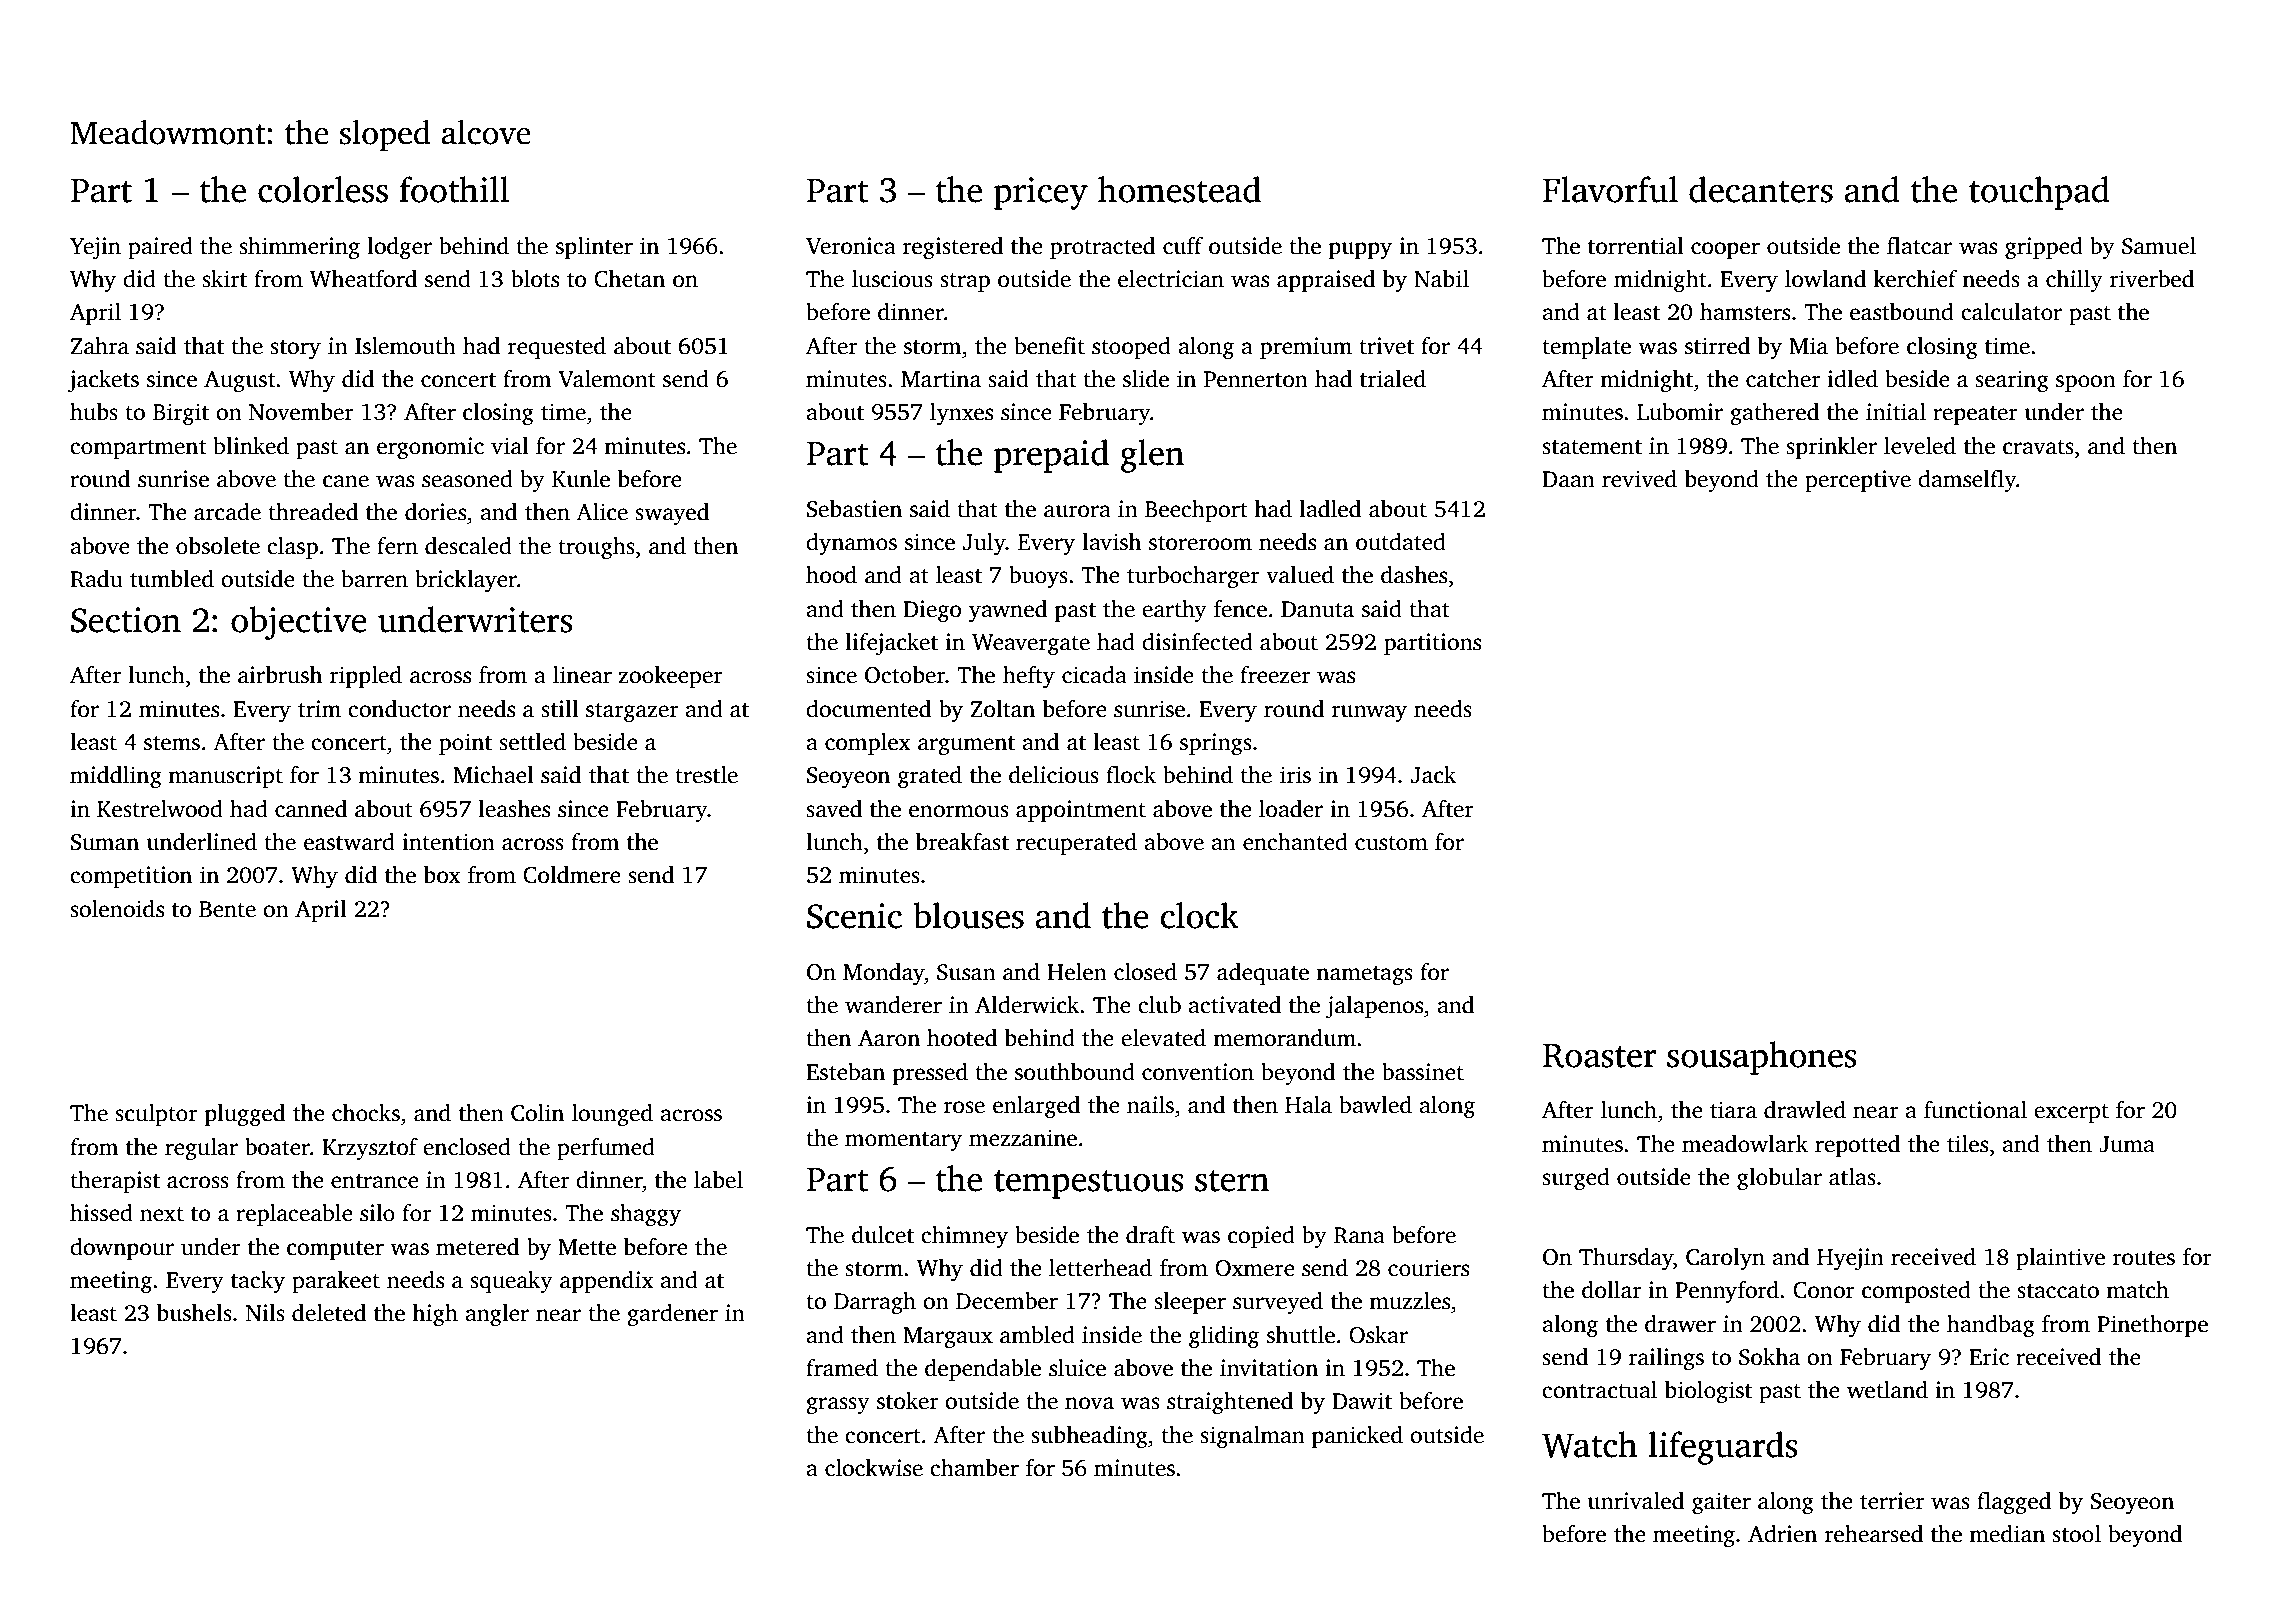 This page has height=1620, width=2292. Describe the element at coordinates (974, 1468) in the page. I see `chamber` at that location.
